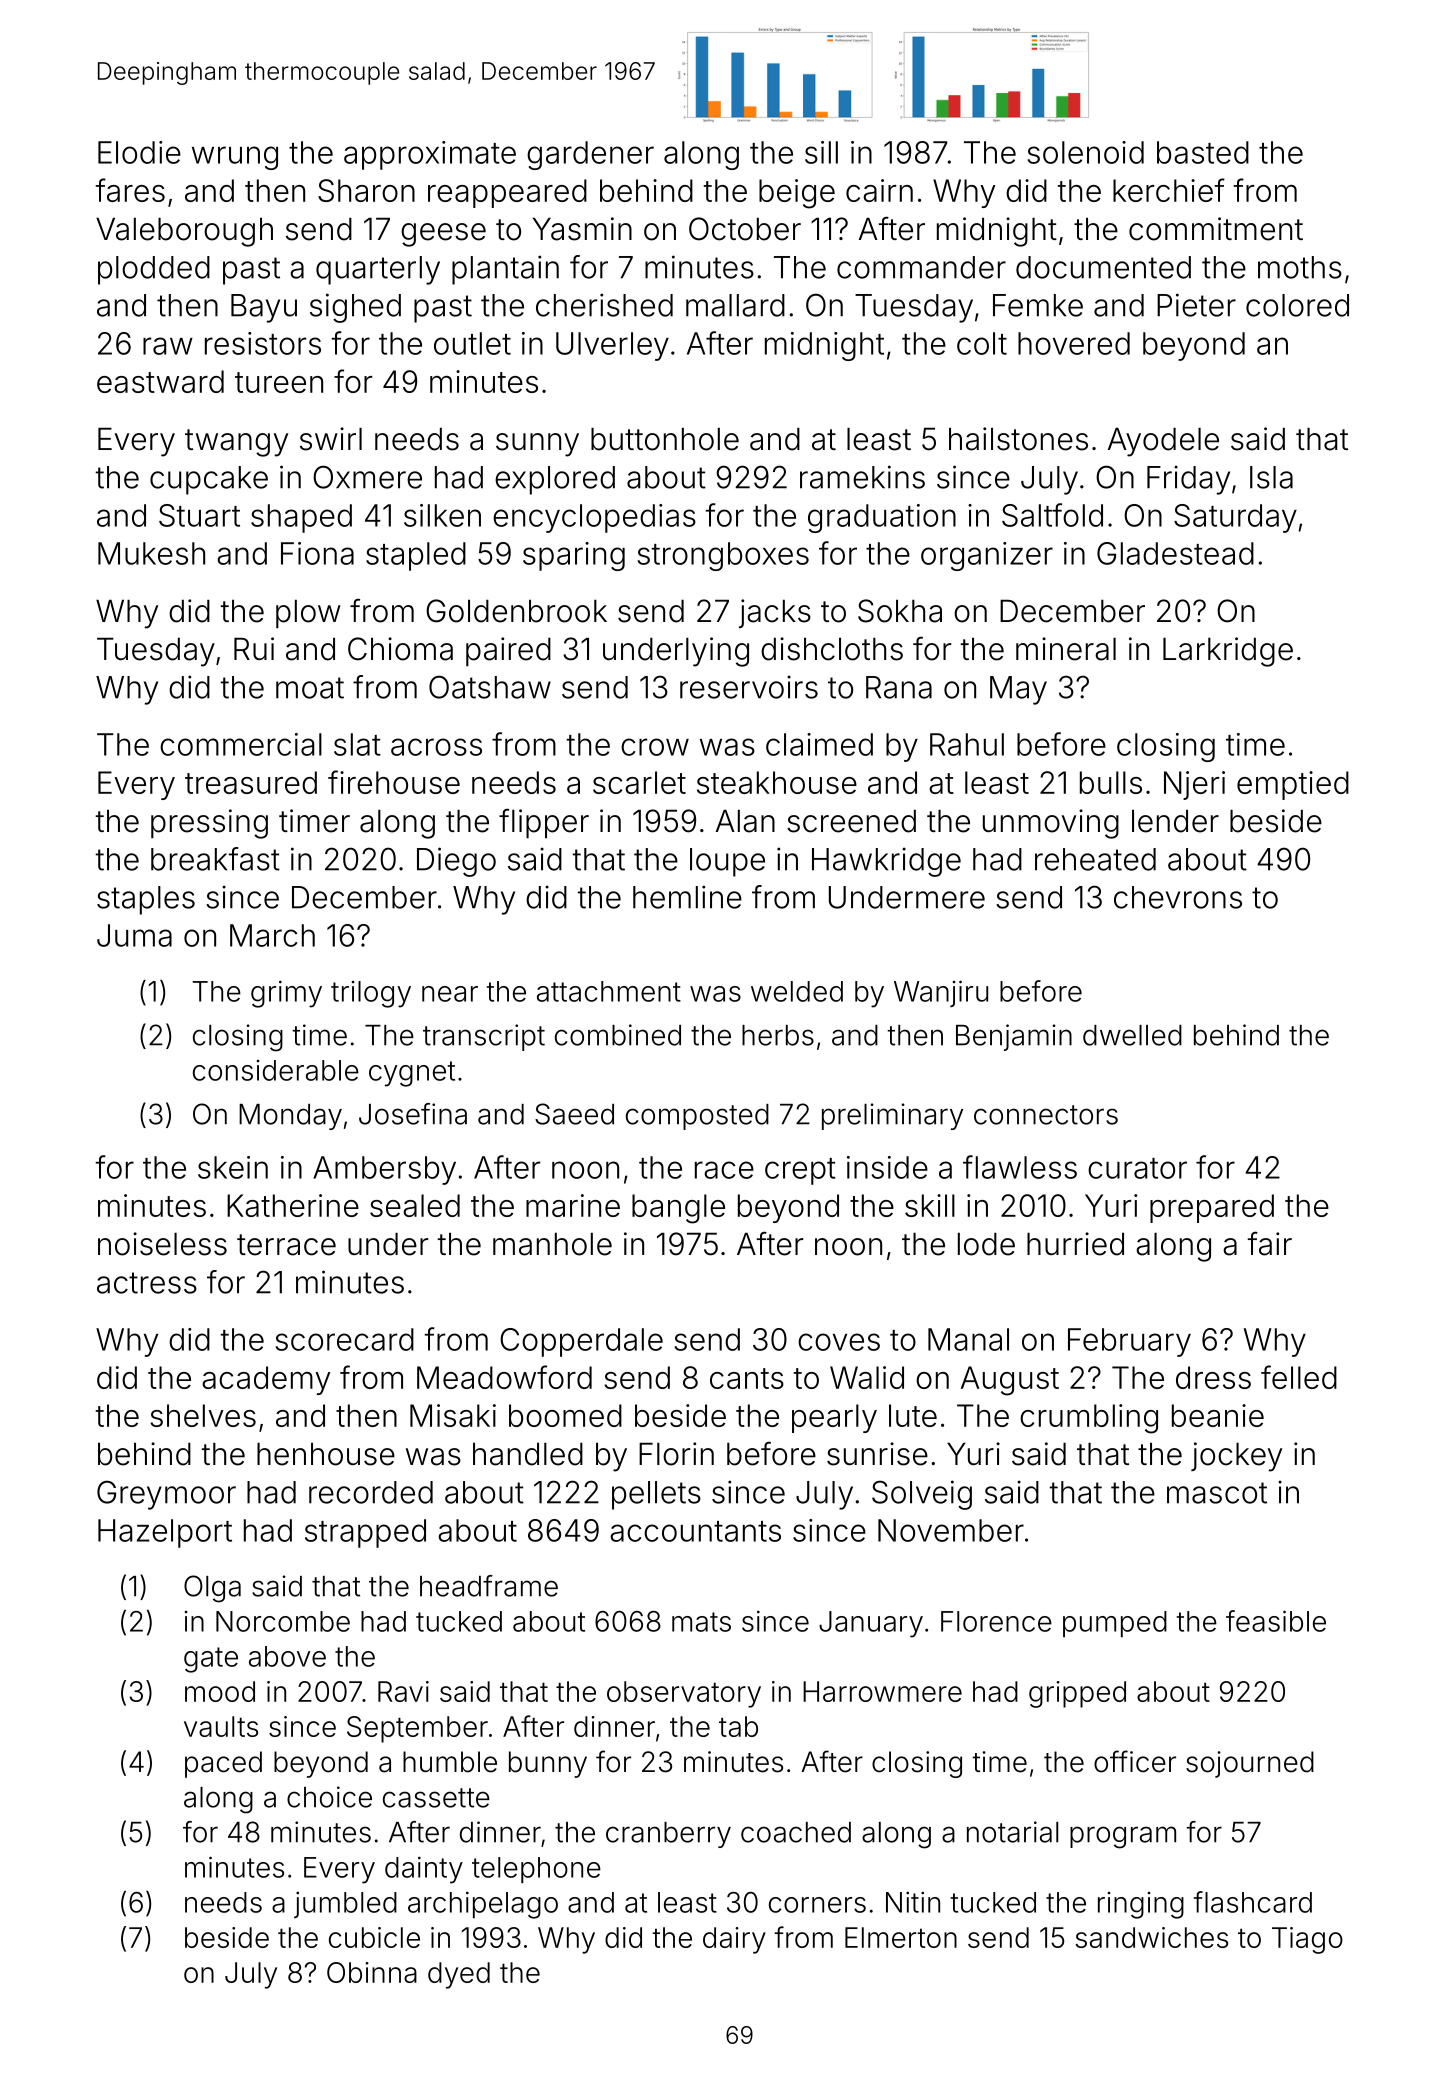 The image size is (1450, 2100). I want to click on pressing, so click(209, 824).
